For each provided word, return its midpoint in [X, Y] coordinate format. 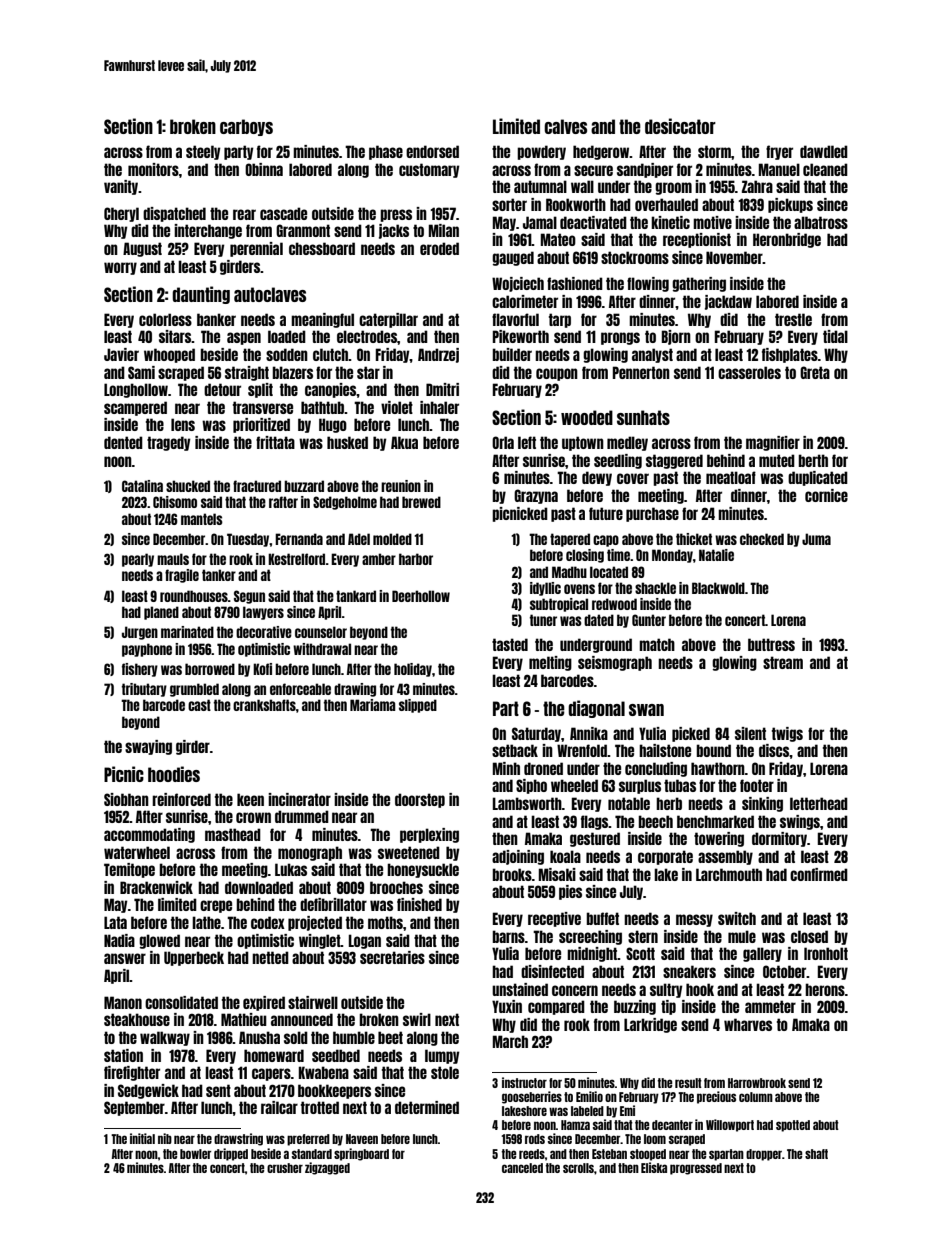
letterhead [819, 803]
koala [565, 856]
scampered [135, 408]
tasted [510, 644]
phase [386, 152]
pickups [790, 205]
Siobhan [126, 799]
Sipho [531, 786]
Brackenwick [156, 887]
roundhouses [194, 596]
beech [655, 821]
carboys [246, 127]
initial [142, 1138]
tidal [835, 336]
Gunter [649, 620]
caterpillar [388, 320]
